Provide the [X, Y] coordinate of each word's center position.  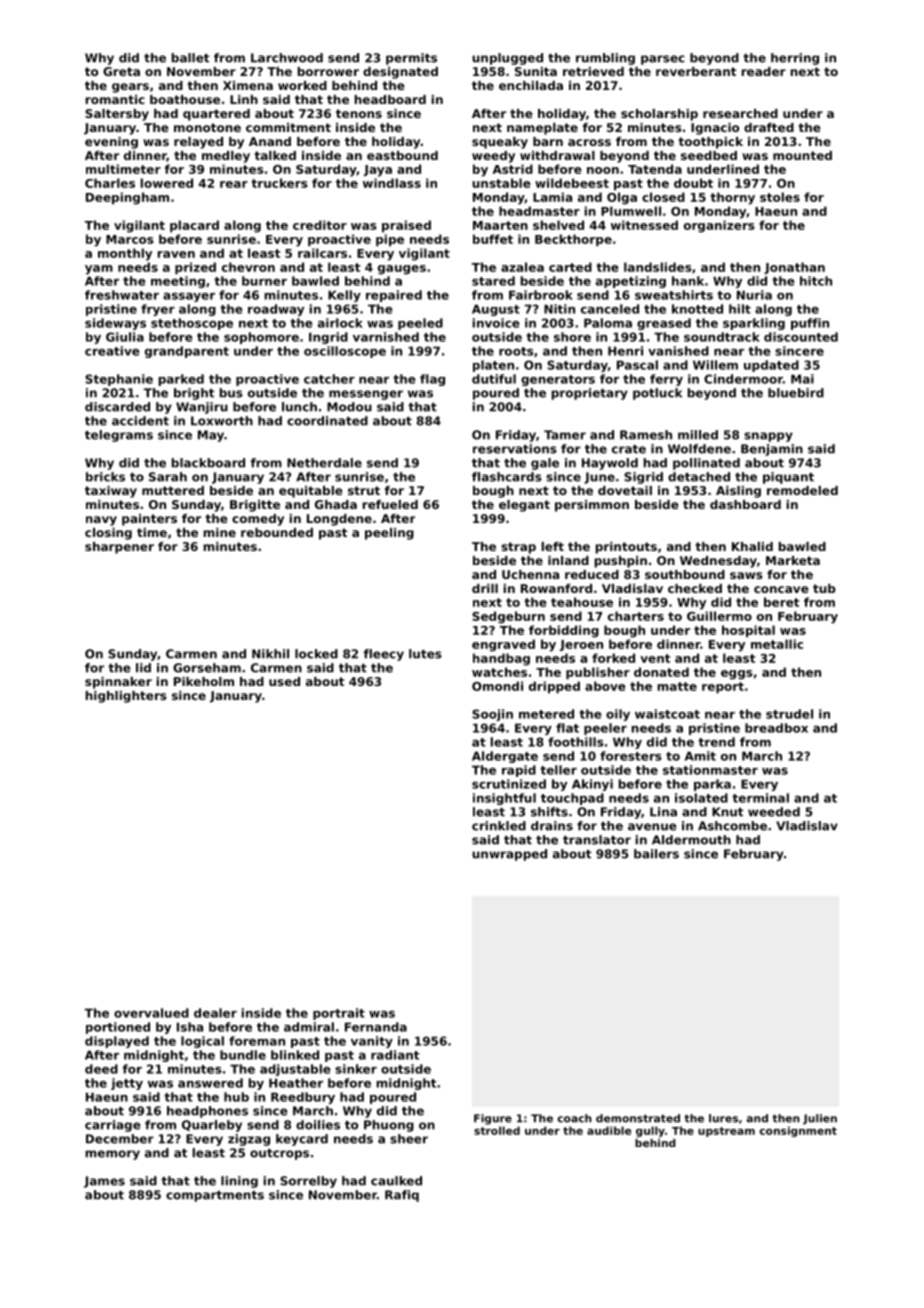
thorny [732, 198]
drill [485, 588]
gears [130, 88]
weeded [774, 812]
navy [101, 521]
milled [698, 435]
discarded [117, 407]
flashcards [507, 477]
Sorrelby [308, 1182]
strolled [497, 1130]
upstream [726, 1132]
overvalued [151, 1013]
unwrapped [509, 855]
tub [824, 588]
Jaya [378, 171]
